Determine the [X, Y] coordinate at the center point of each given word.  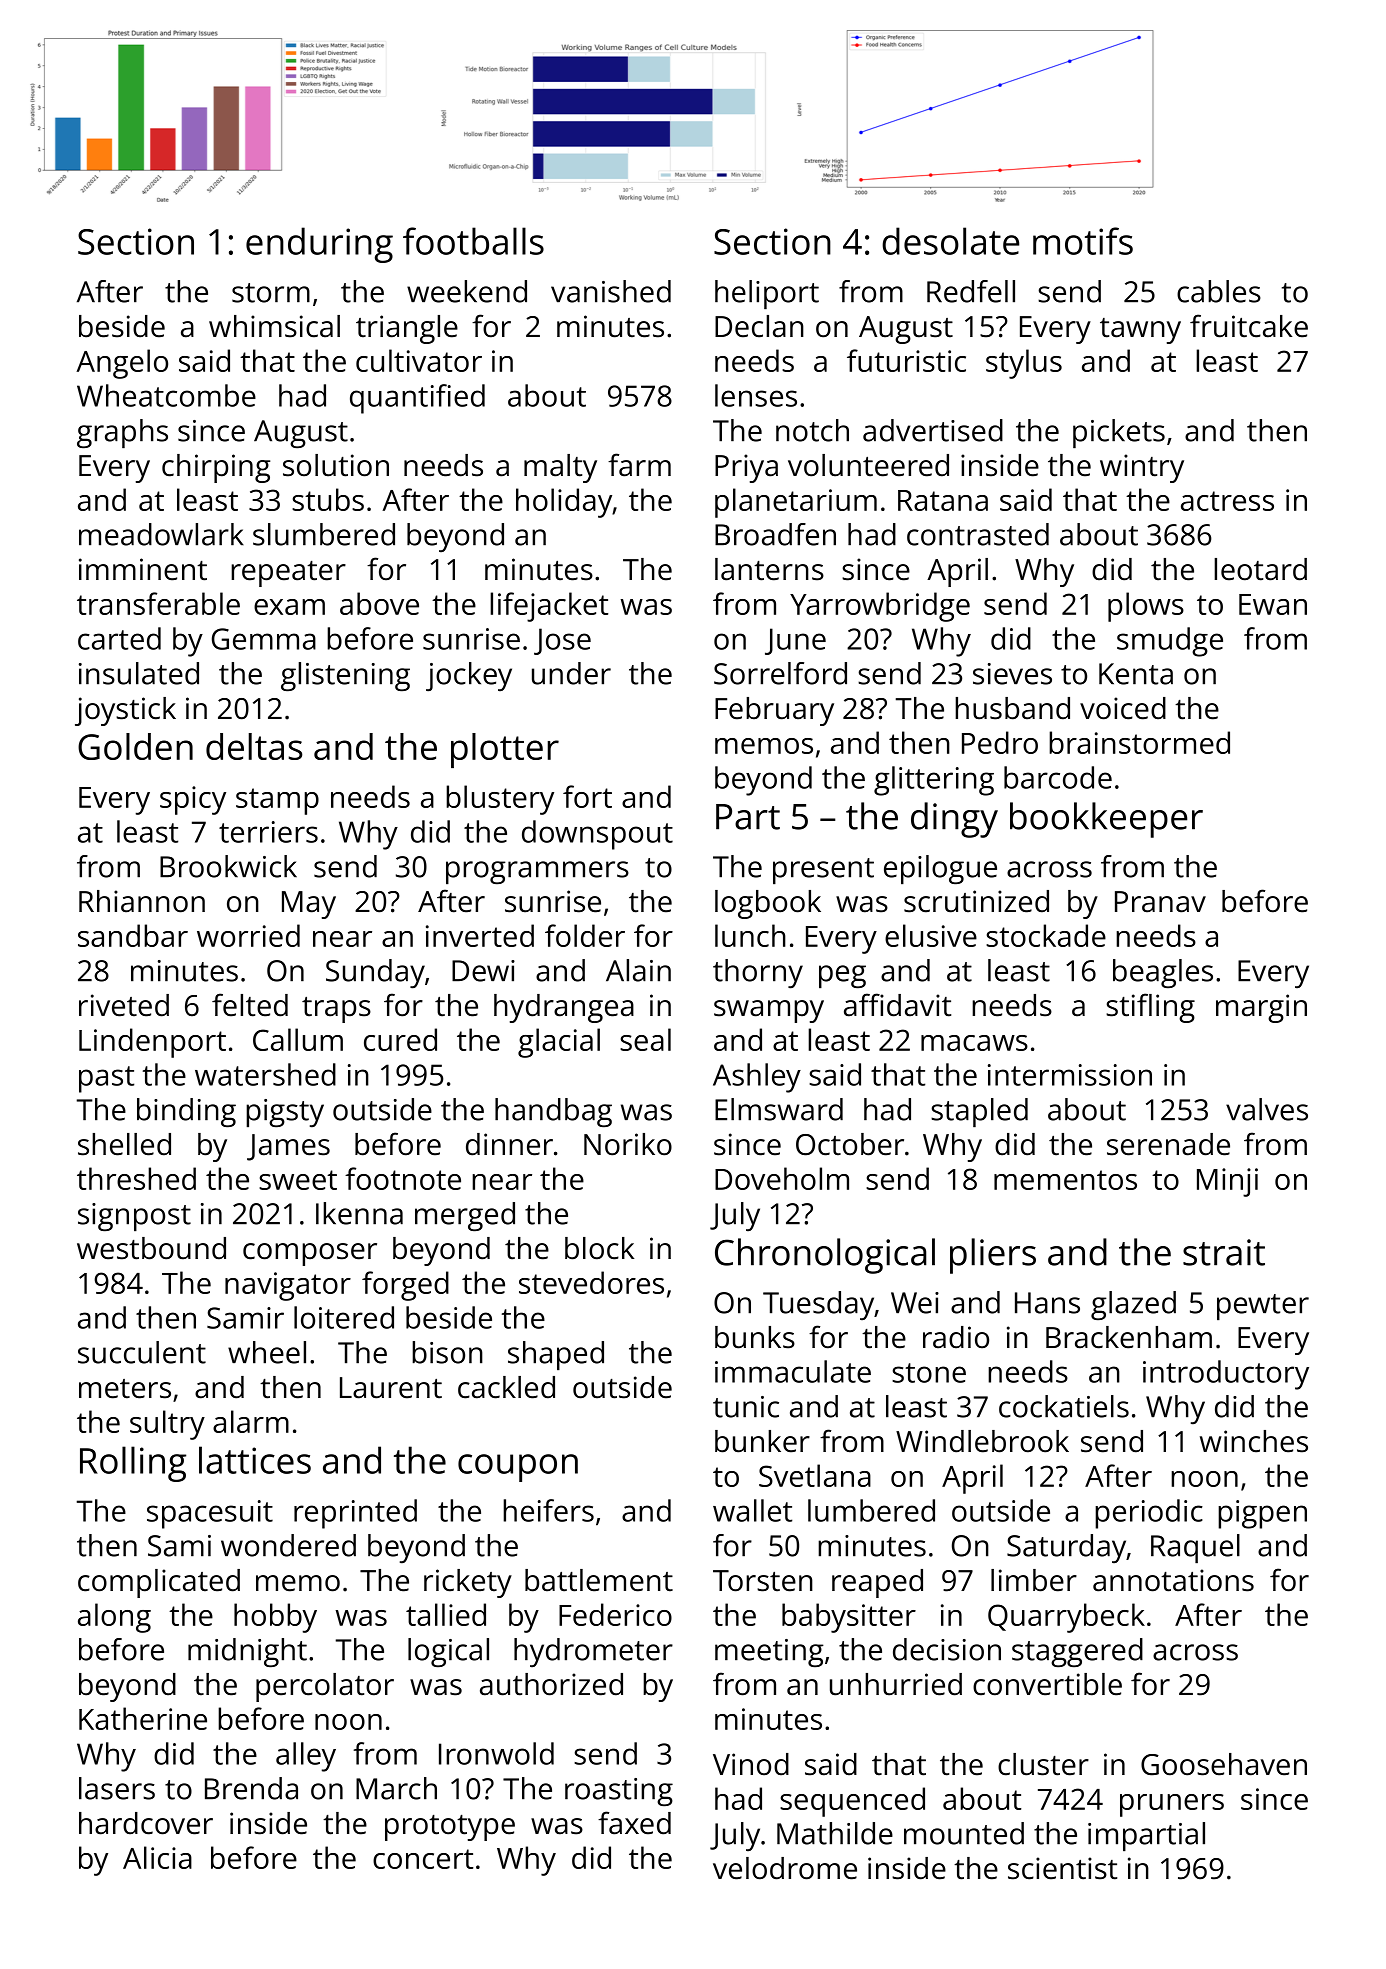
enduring [319, 245]
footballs [473, 241]
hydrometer [593, 1653]
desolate [950, 241]
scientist [1062, 1868]
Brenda [251, 1788]
